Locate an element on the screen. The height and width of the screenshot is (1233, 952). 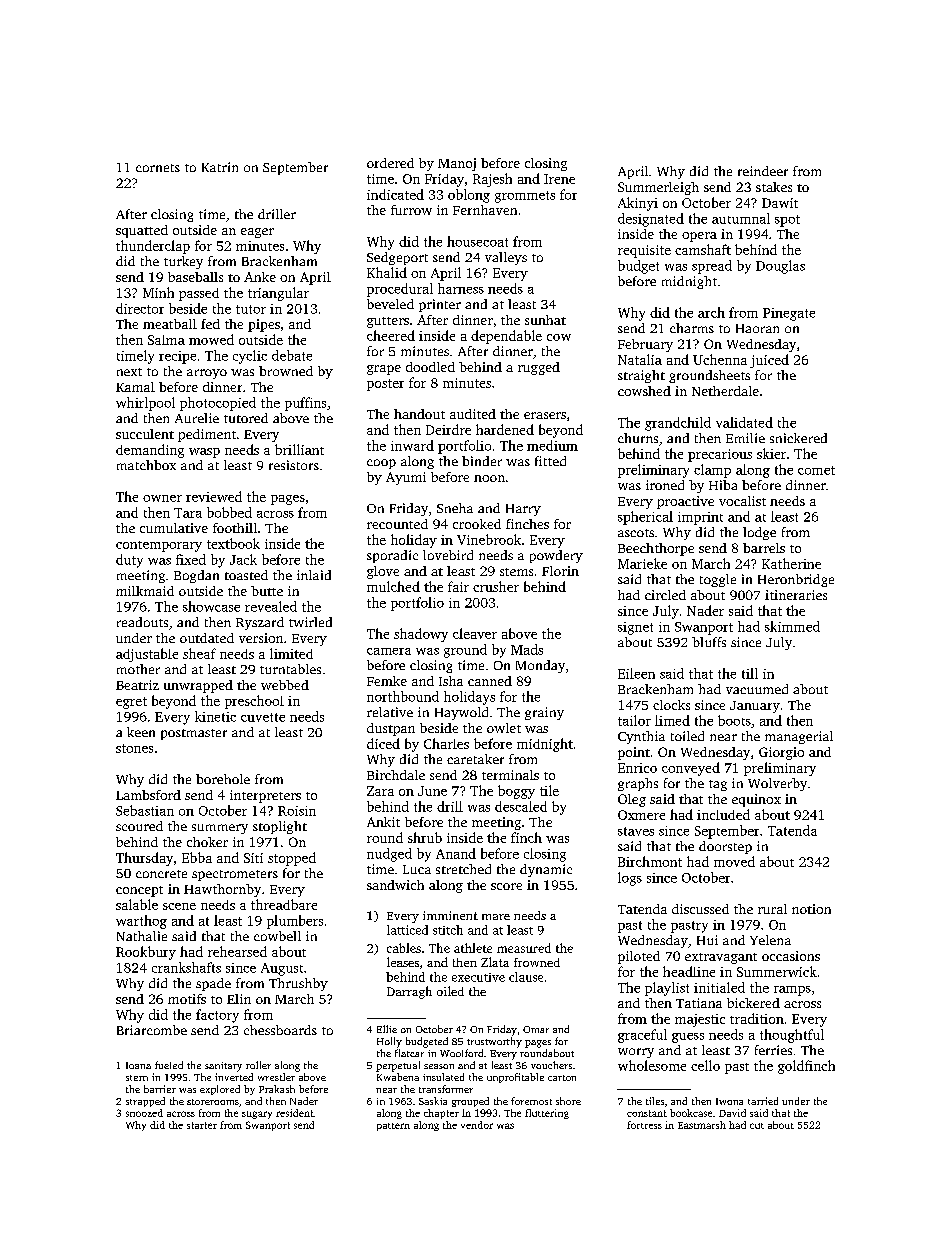
Eastmarsh is located at coordinates (702, 1125).
